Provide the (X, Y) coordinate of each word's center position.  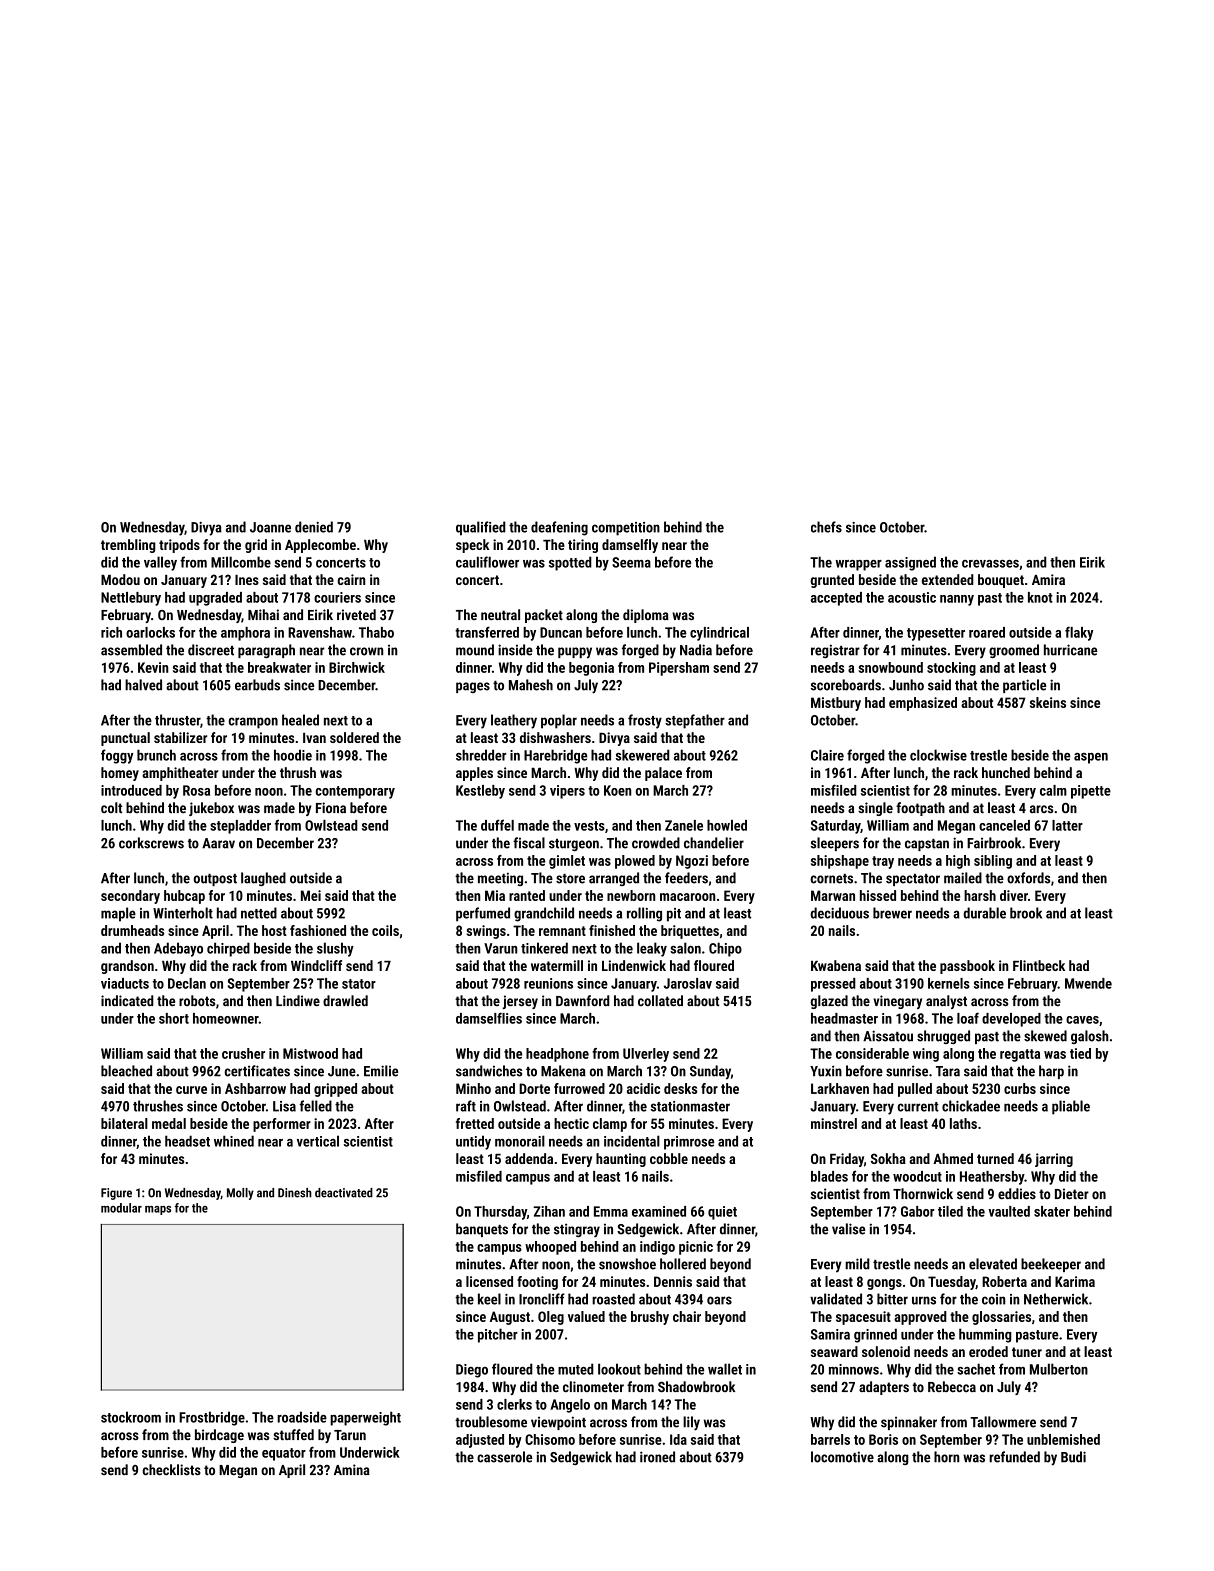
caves (1082, 1020)
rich (111, 632)
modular (121, 1208)
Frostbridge (212, 1418)
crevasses (990, 564)
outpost (215, 880)
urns (924, 1300)
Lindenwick (634, 965)
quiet (722, 1213)
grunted (832, 581)
